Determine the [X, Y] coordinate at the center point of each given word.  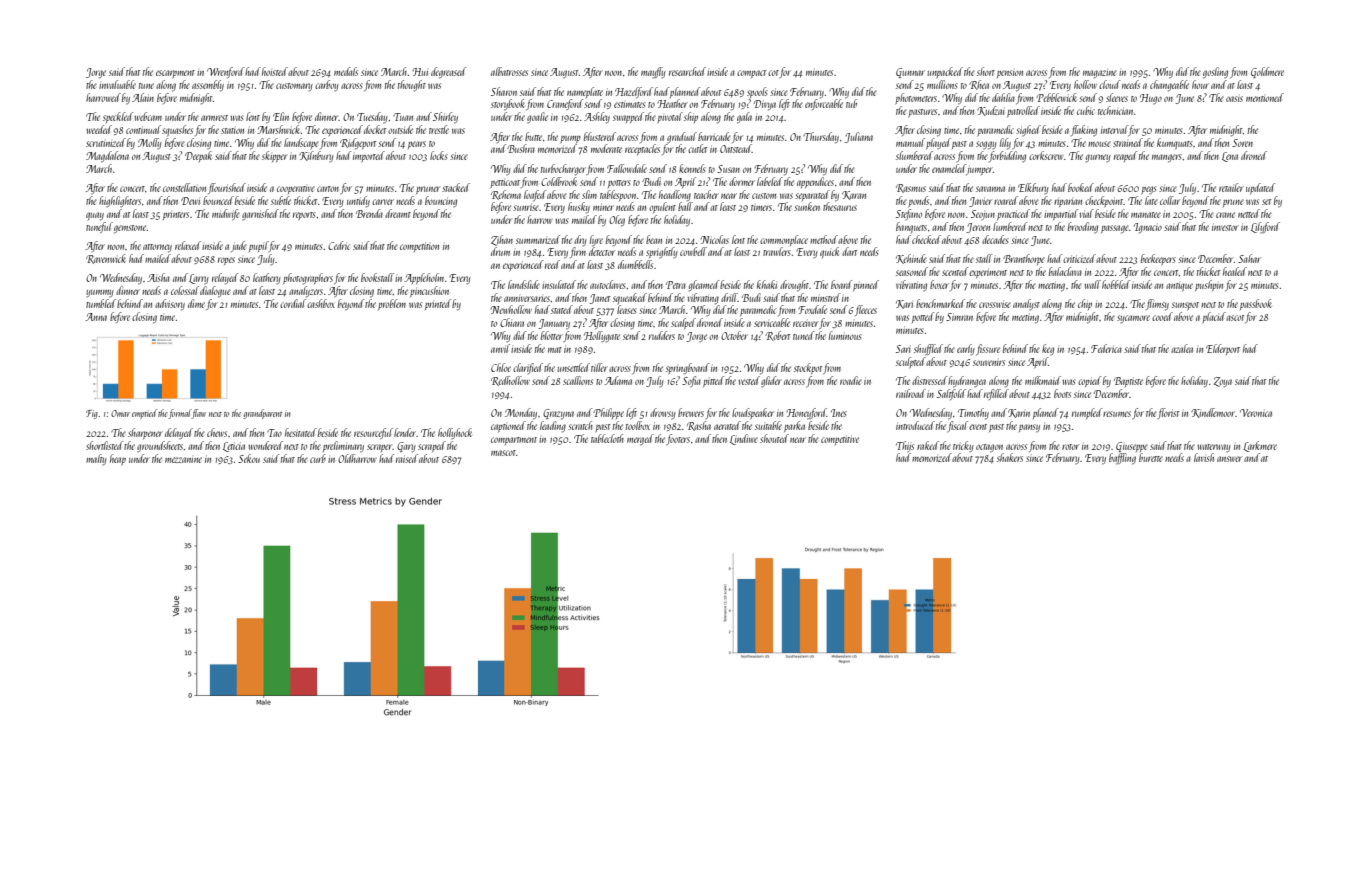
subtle [281, 200]
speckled [118, 117]
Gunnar [910, 73]
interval [1114, 129]
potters [619, 184]
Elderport [1223, 349]
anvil [500, 348]
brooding [1083, 227]
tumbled [101, 303]
